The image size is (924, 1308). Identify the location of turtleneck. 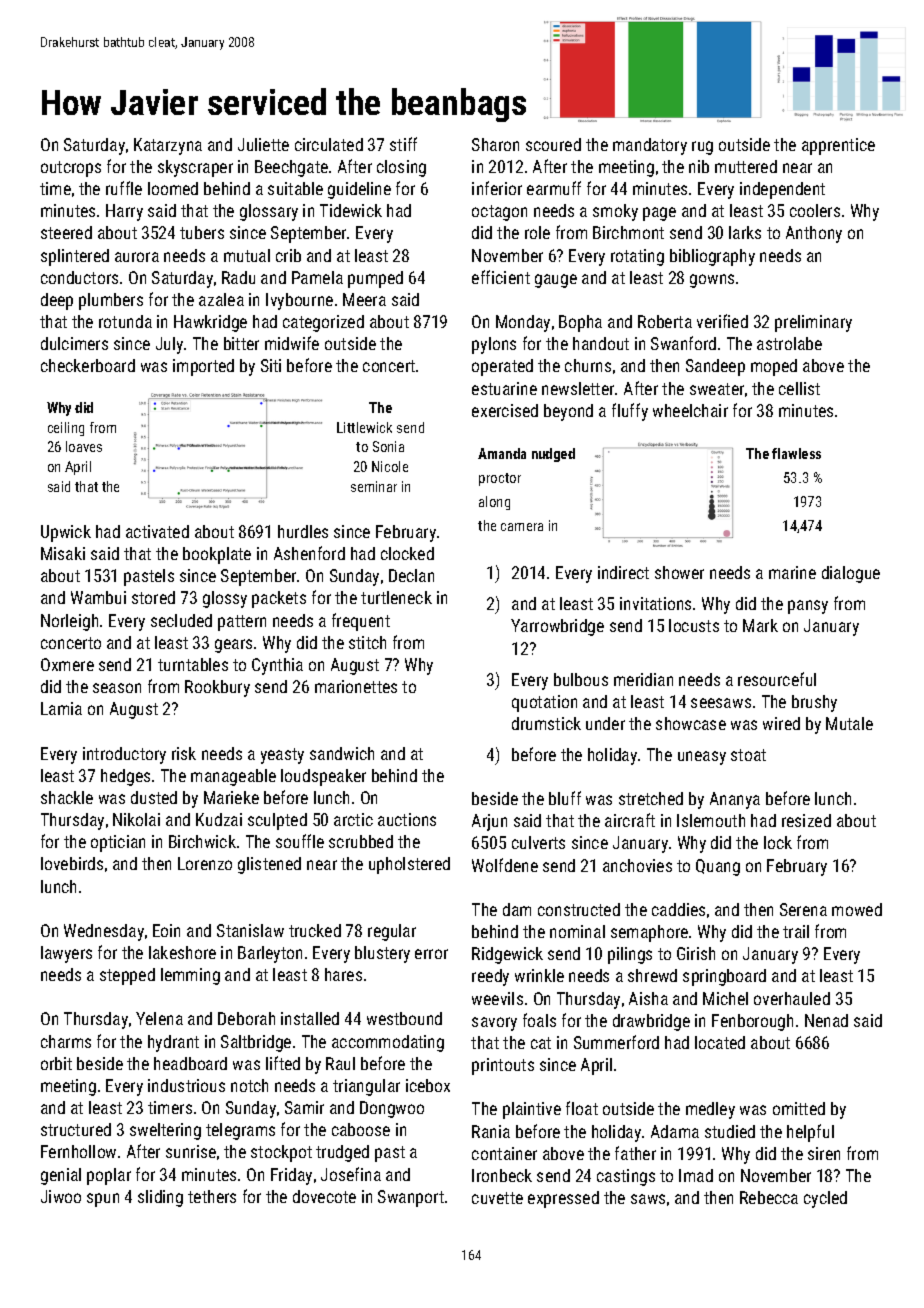
(396, 597).
